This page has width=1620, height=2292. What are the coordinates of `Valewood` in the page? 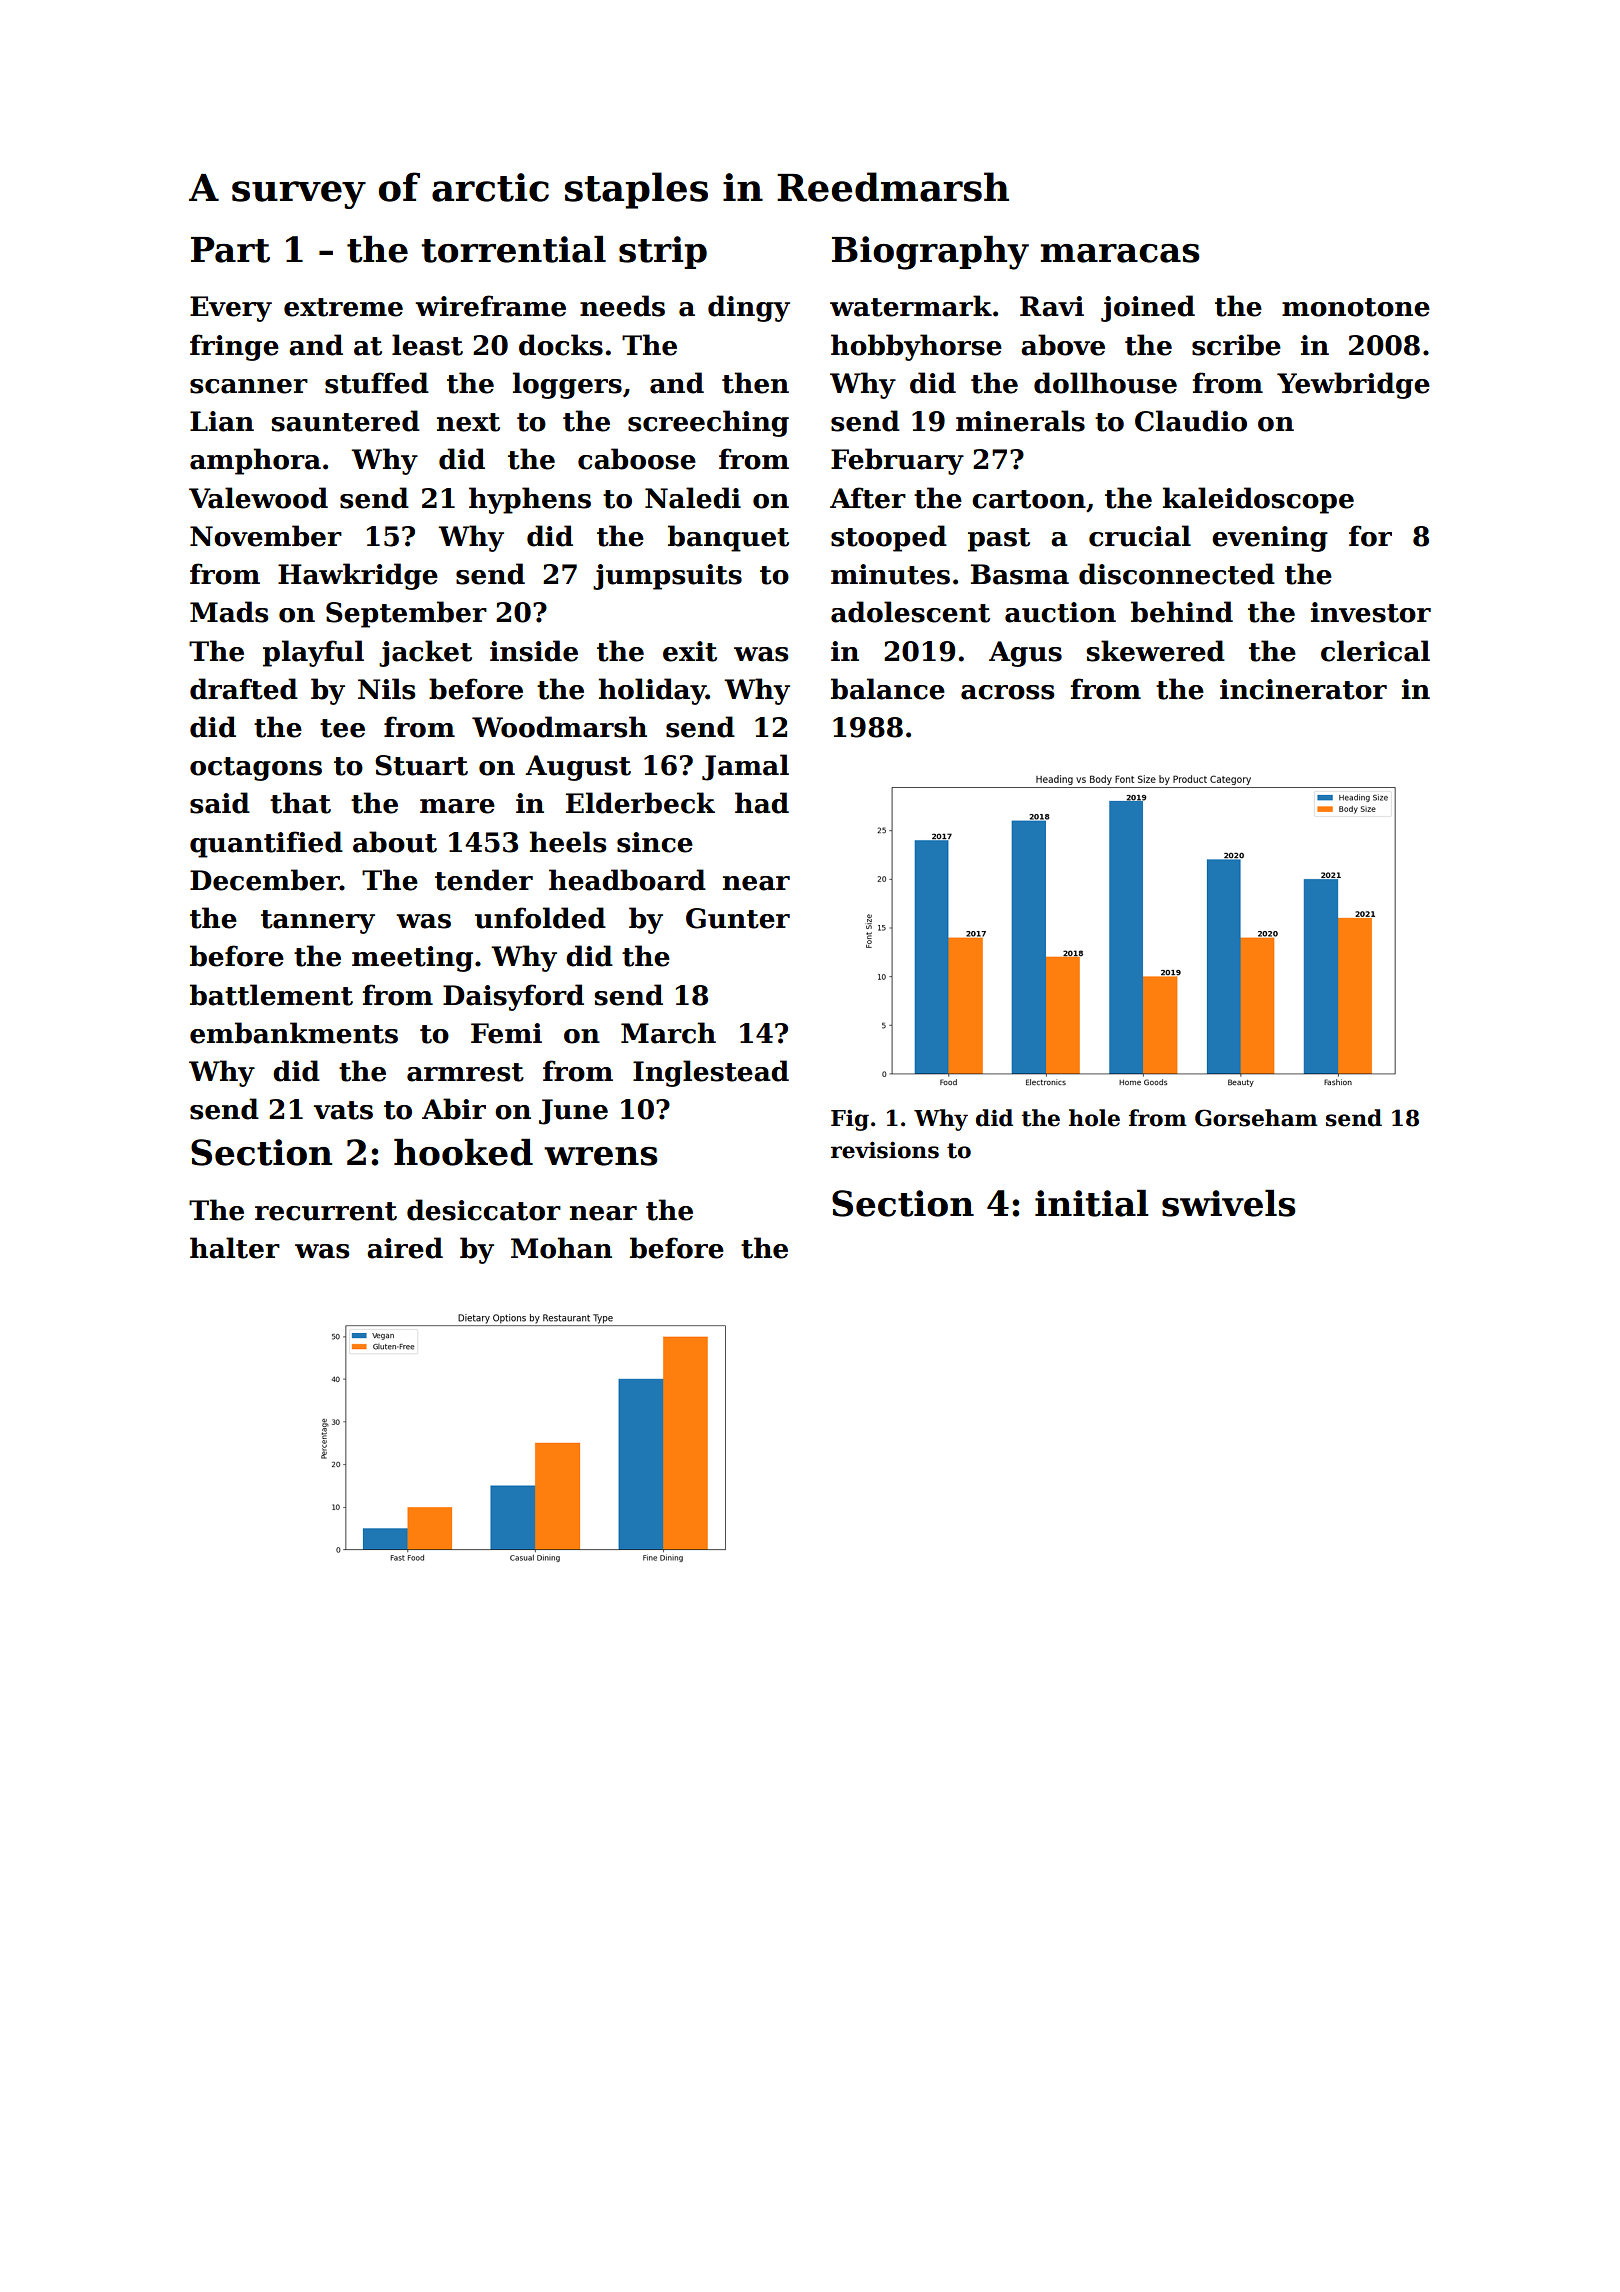 It's located at (258, 498).
